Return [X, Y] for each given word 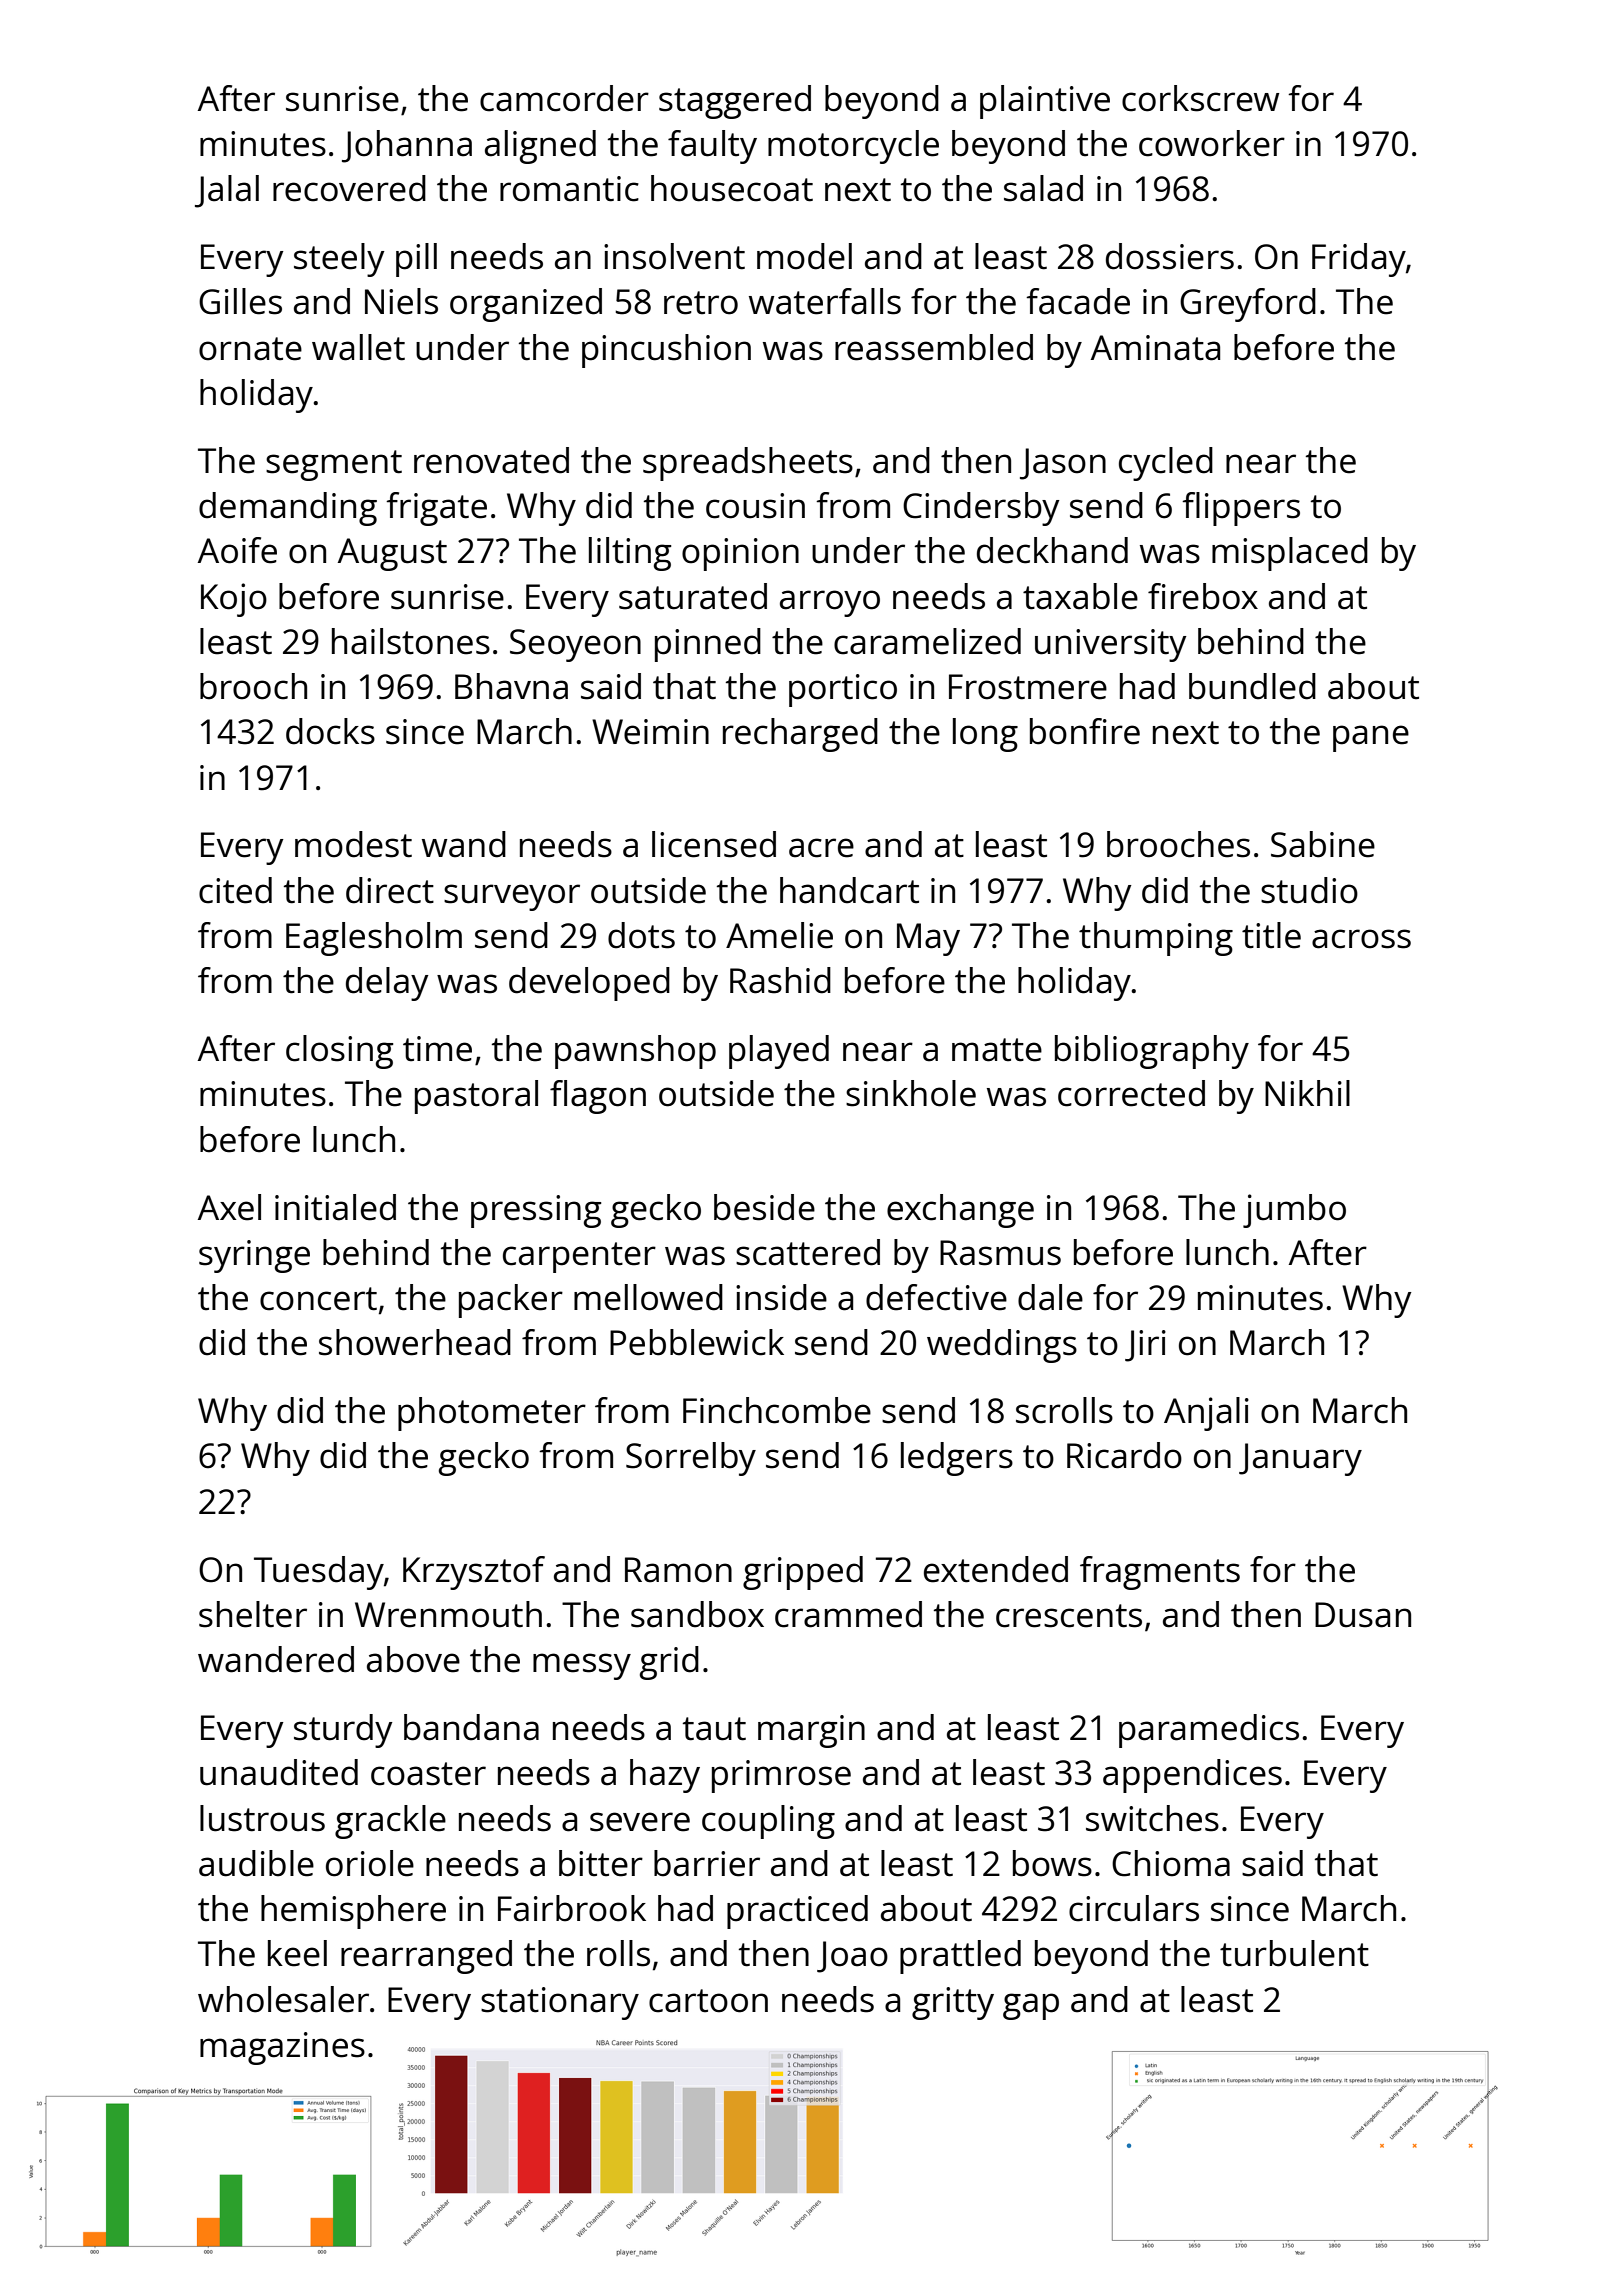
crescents [1069, 1616]
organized [526, 305]
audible [256, 1863]
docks [330, 731]
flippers [1241, 509]
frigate [436, 509]
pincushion [666, 351]
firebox [1203, 596]
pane [1371, 738]
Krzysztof [474, 1573]
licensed [714, 844]
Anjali [1206, 1414]
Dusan [1363, 1615]
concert [318, 1299]
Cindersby [981, 509]
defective [936, 1297]
